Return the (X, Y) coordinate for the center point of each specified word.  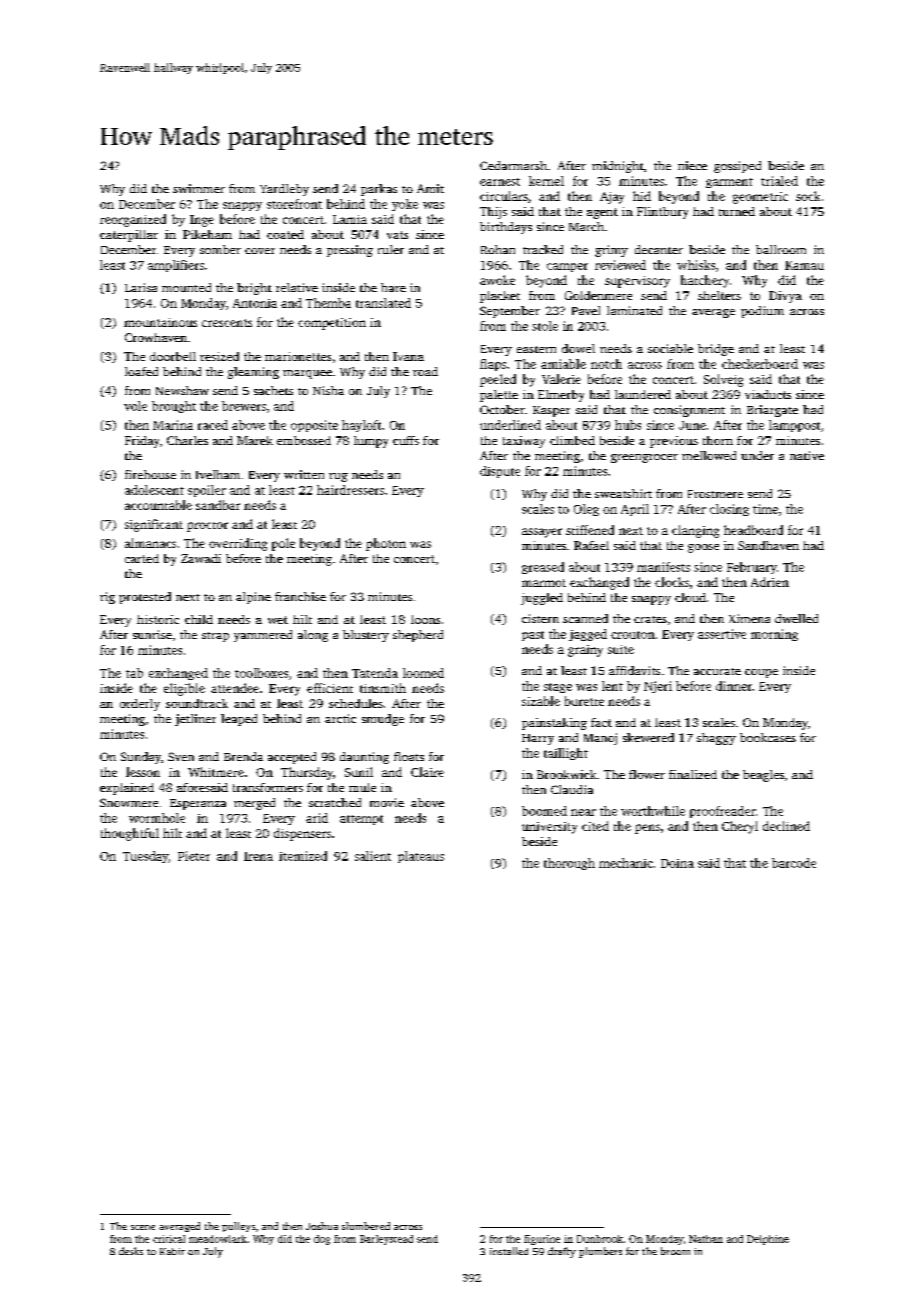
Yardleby (284, 190)
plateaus (421, 857)
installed (509, 1251)
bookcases (768, 737)
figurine (542, 1240)
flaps (493, 365)
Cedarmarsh (513, 165)
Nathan (706, 1239)
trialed (779, 181)
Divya (785, 297)
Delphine (768, 1240)
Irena (258, 856)
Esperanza (198, 804)
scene (143, 1227)
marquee (307, 374)
